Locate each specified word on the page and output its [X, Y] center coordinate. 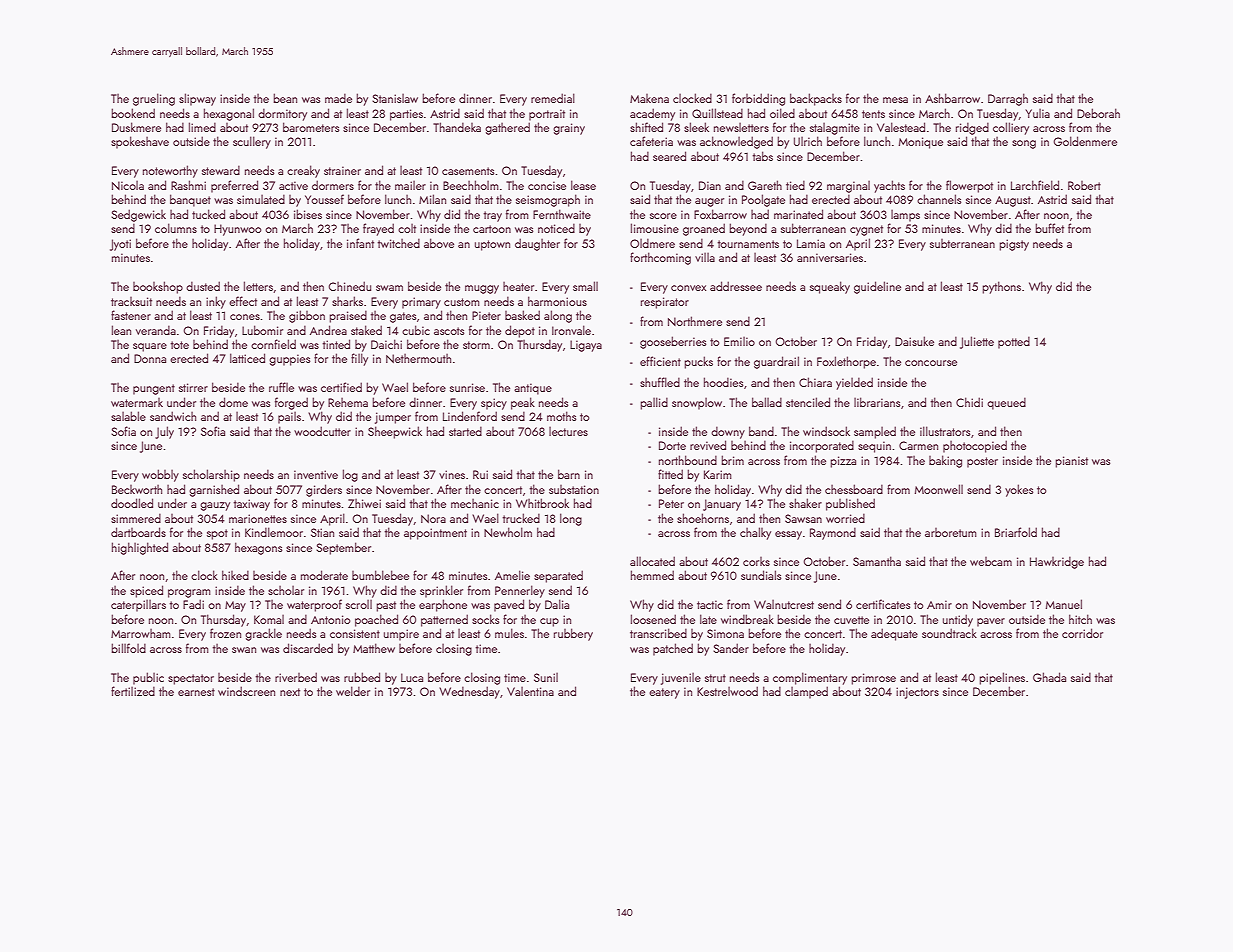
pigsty [1014, 245]
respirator [665, 303]
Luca [412, 677]
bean [285, 98]
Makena [649, 98]
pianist [1071, 462]
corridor [1082, 633]
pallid [654, 403]
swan [244, 650]
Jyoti [120, 245]
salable [128, 416]
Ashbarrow [952, 98]
